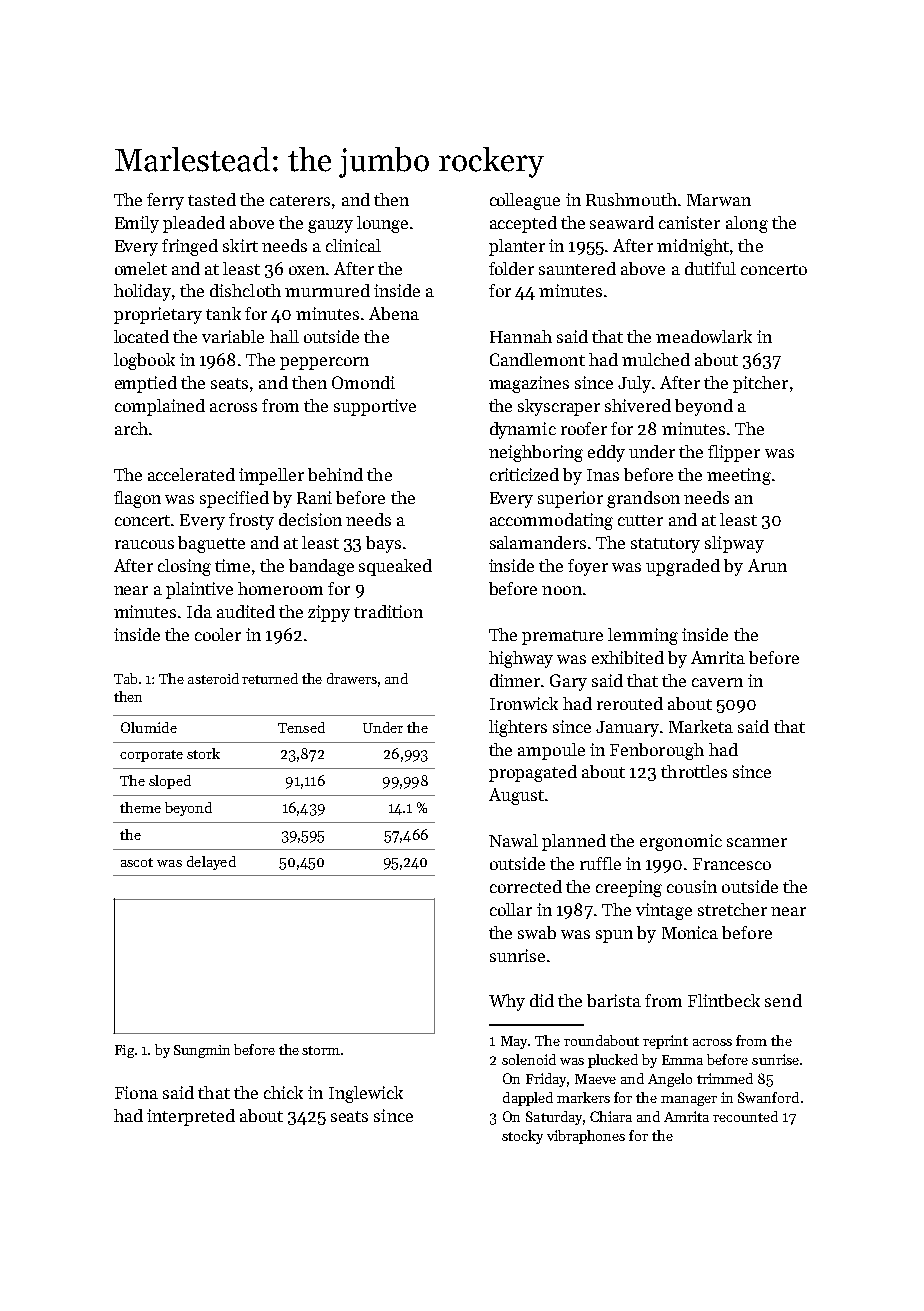 This page has width=924, height=1311. What do you see at coordinates (184, 567) in the page?
I see `closing` at bounding box center [184, 567].
